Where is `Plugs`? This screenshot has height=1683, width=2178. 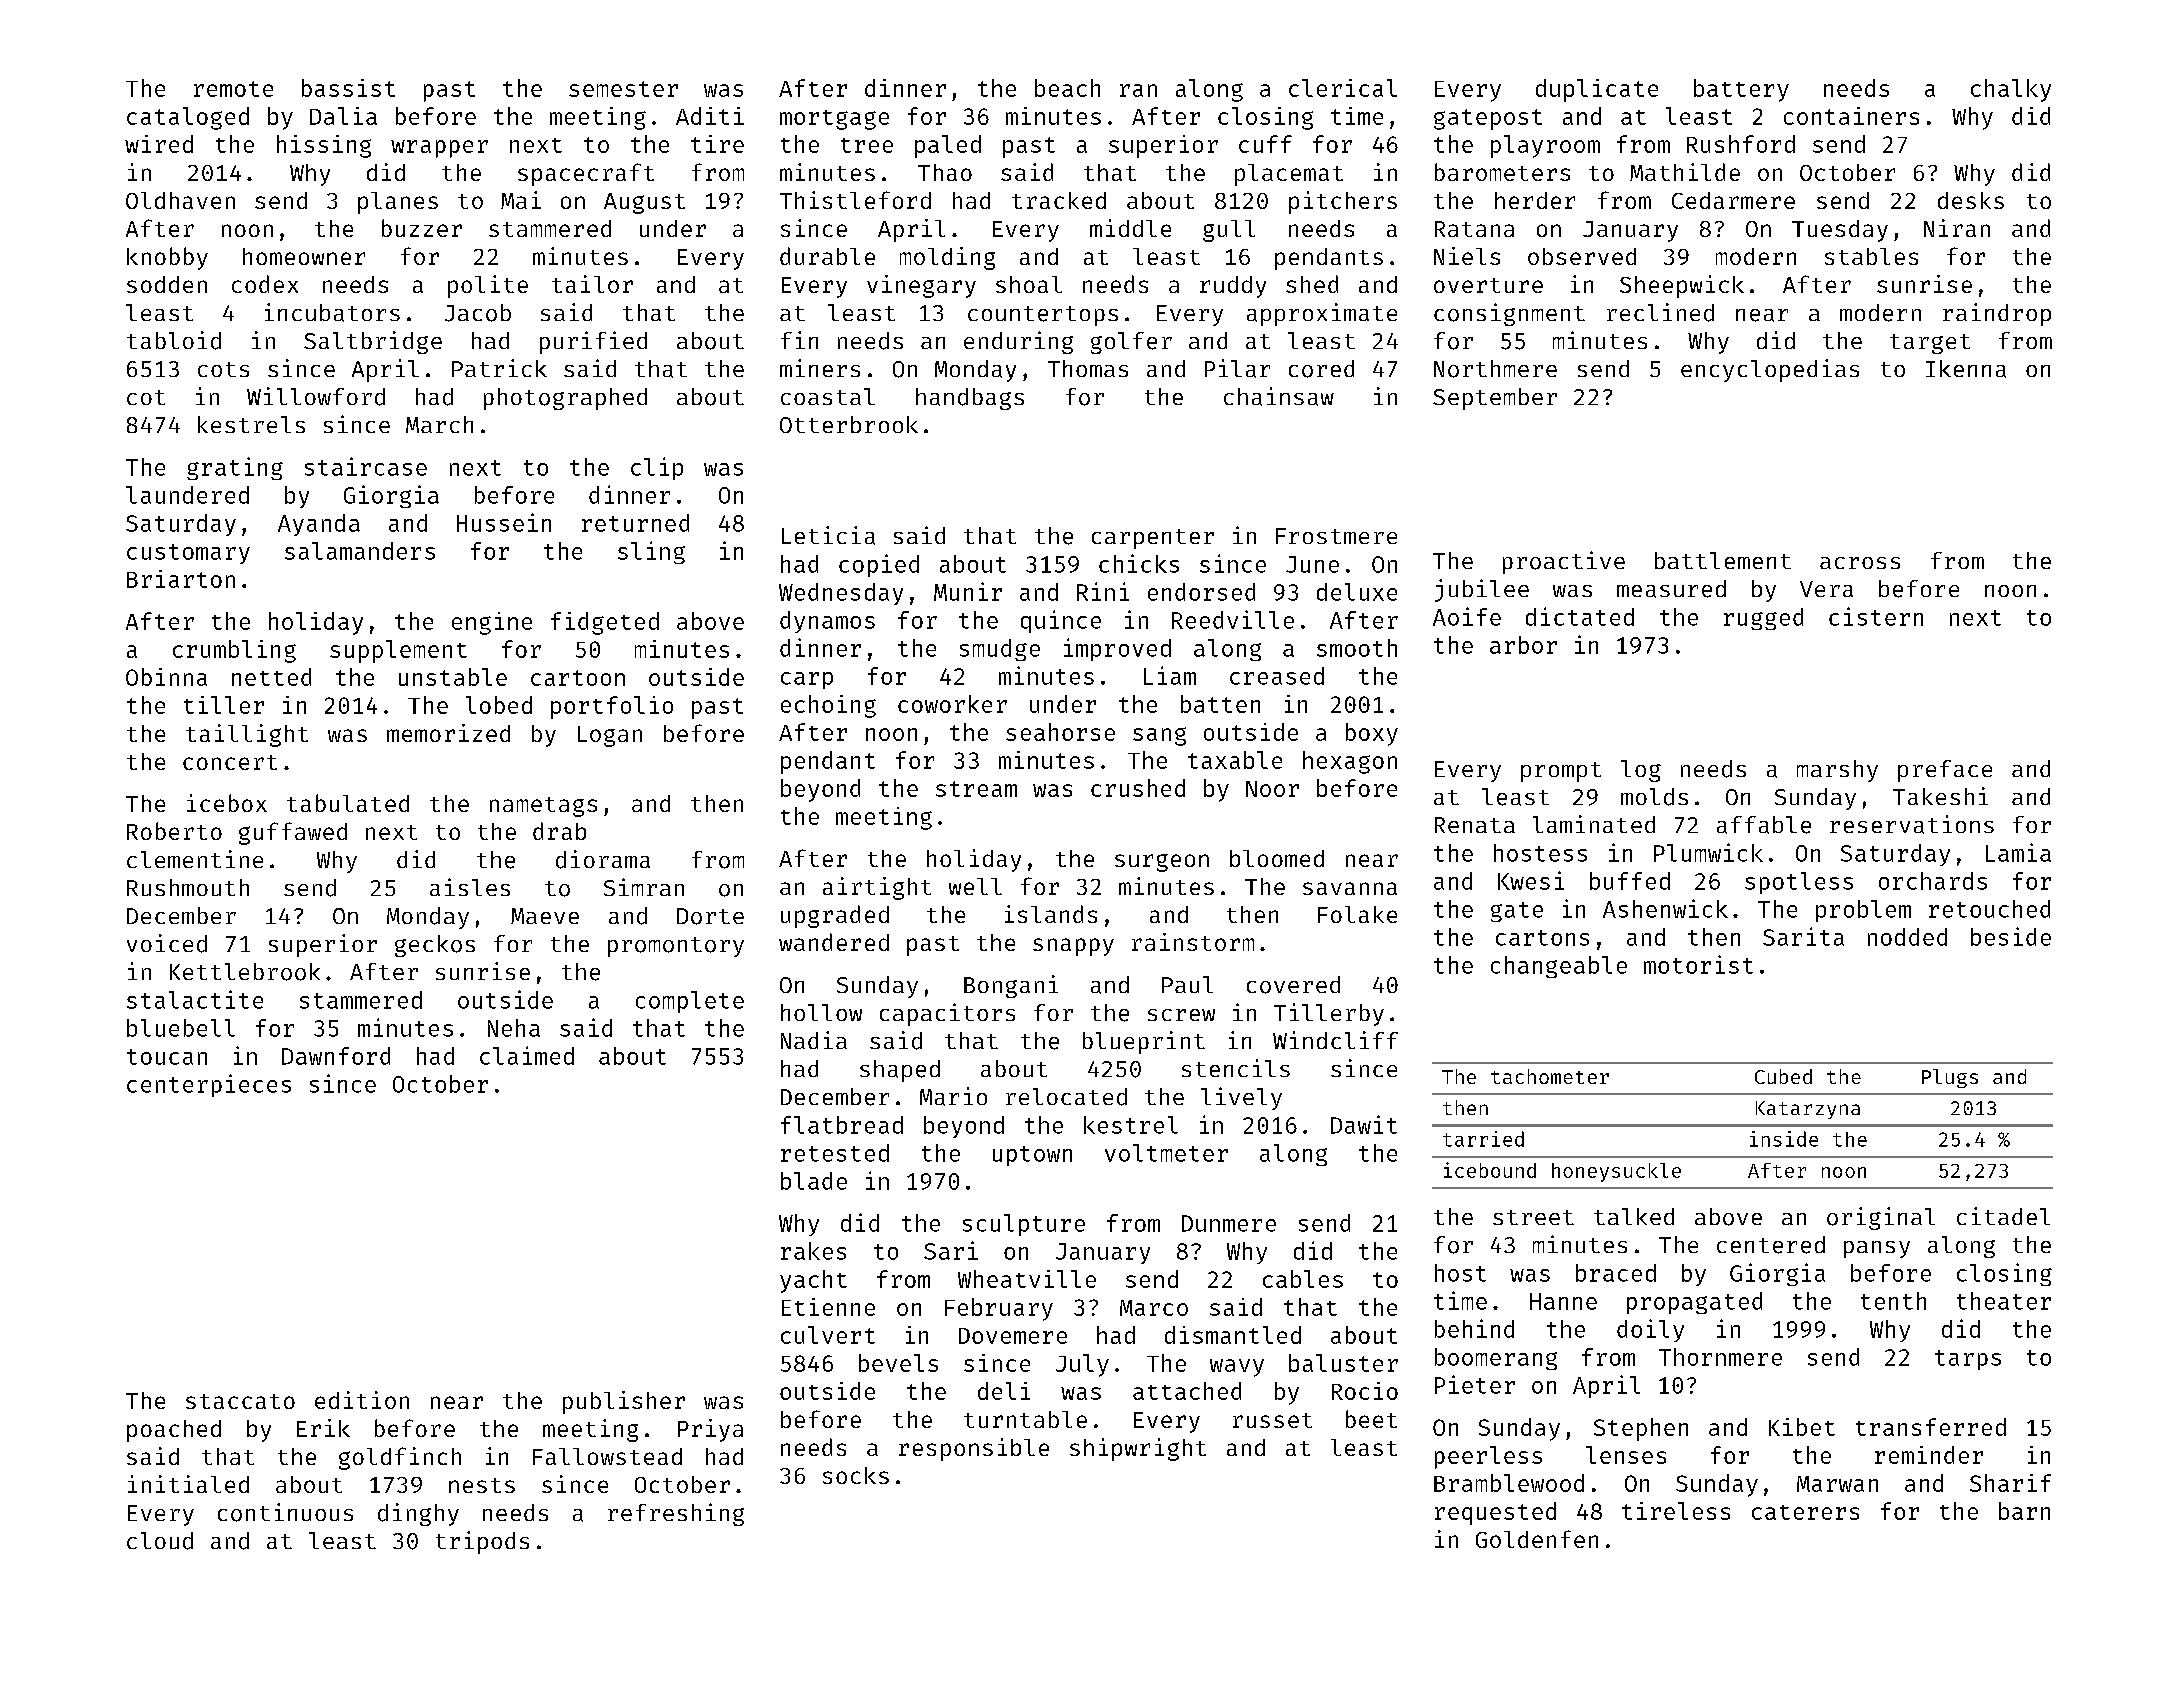 Plugs is located at coordinates (1950, 1078).
